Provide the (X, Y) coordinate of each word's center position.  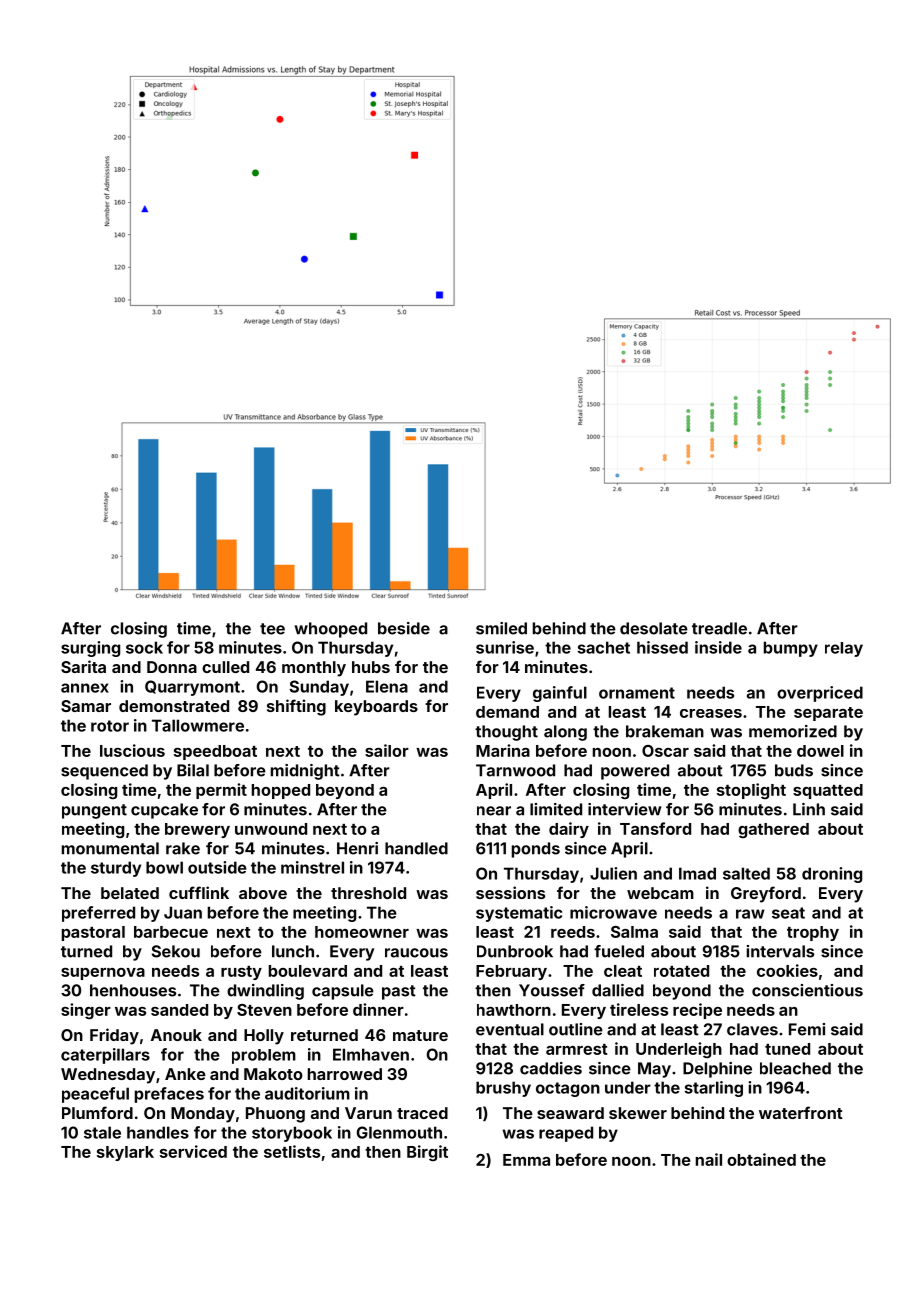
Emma (526, 1160)
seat (788, 913)
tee (272, 629)
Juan (183, 912)
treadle (719, 628)
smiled (501, 628)
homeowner (362, 932)
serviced (193, 1151)
